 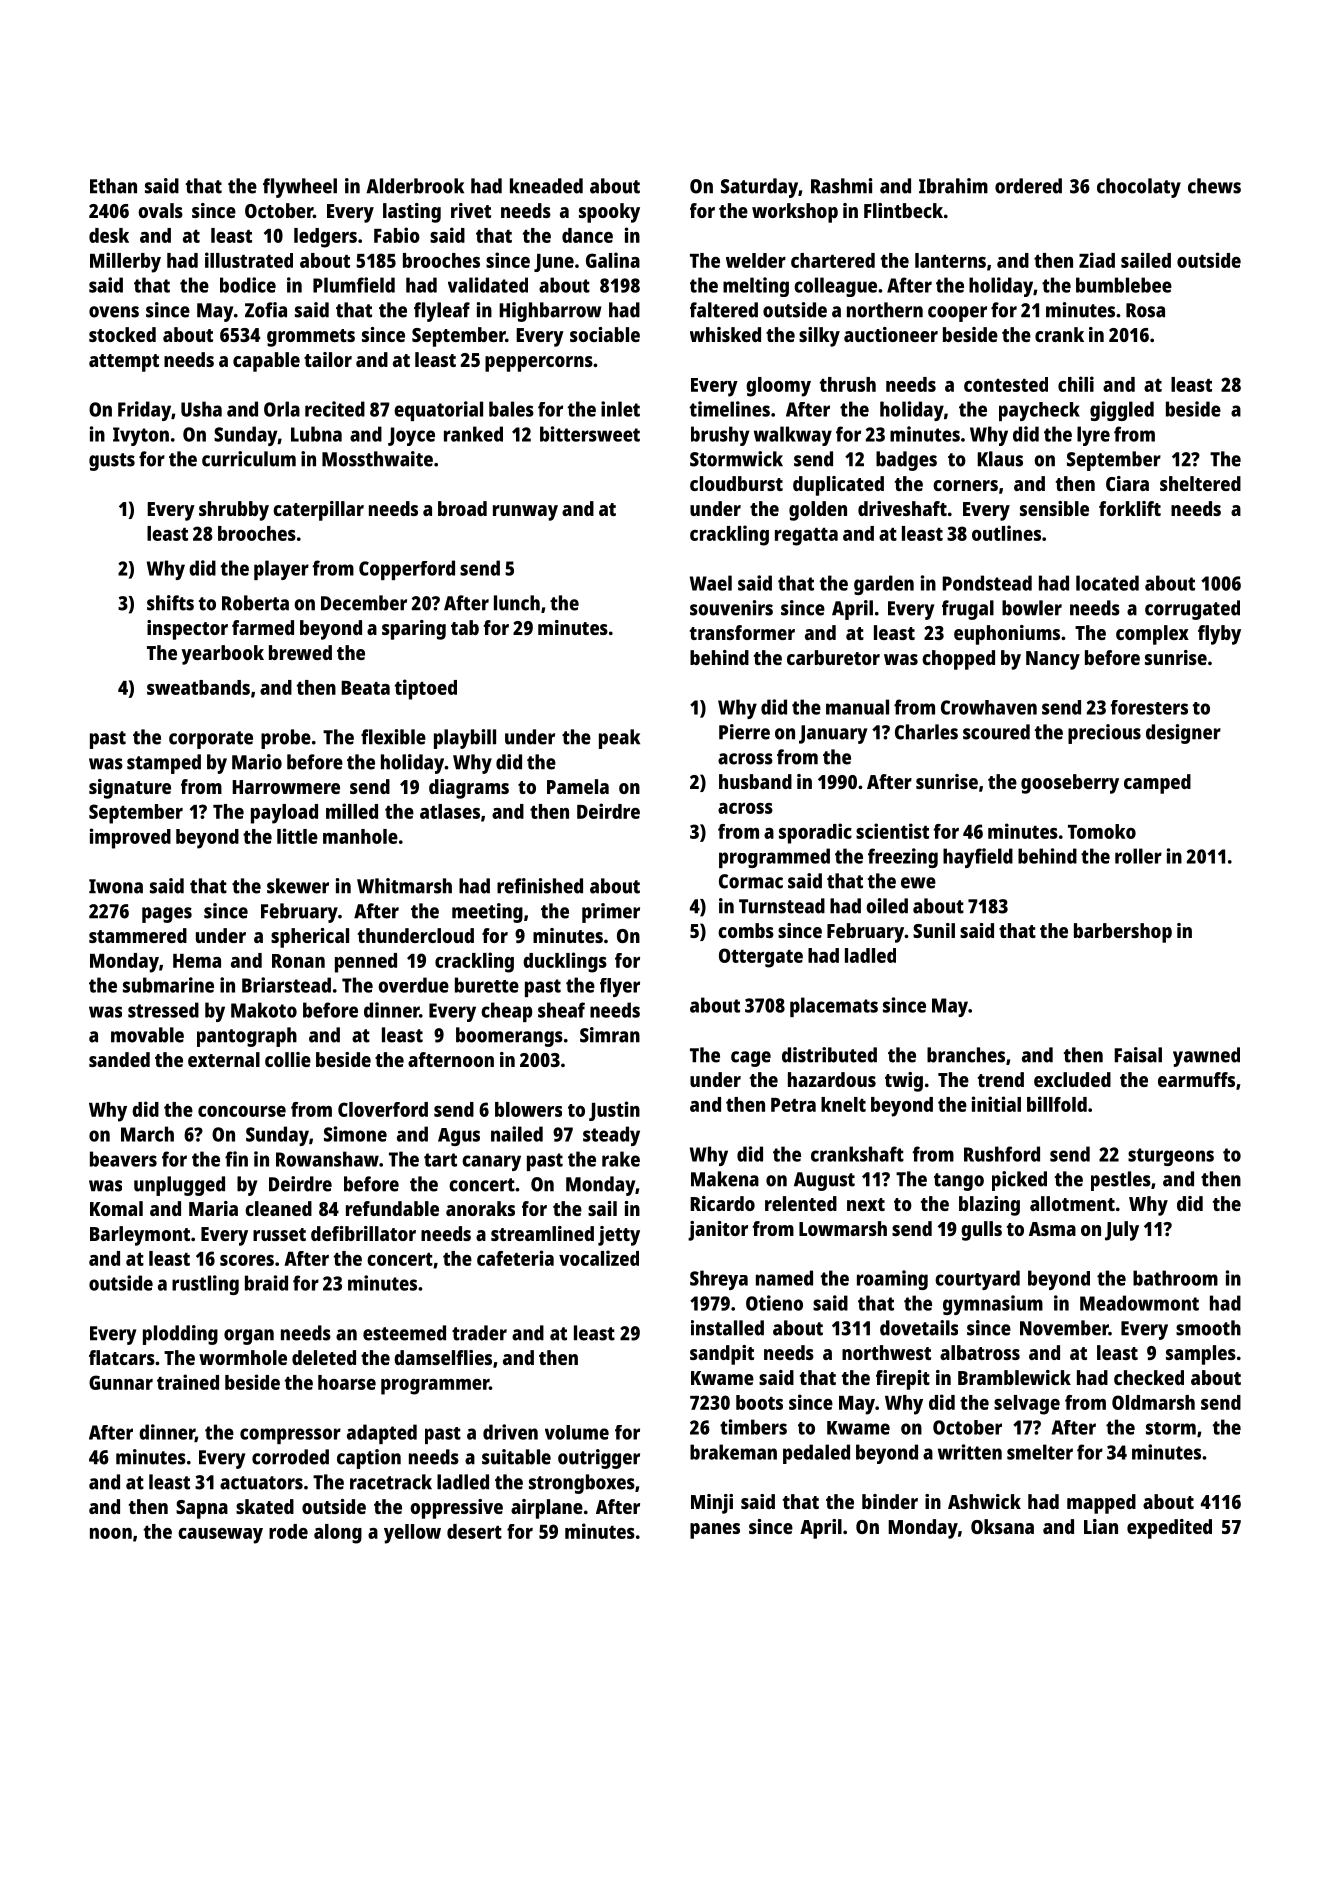 What do you see at coordinates (957, 314) in the image?
I see `cooper` at bounding box center [957, 314].
